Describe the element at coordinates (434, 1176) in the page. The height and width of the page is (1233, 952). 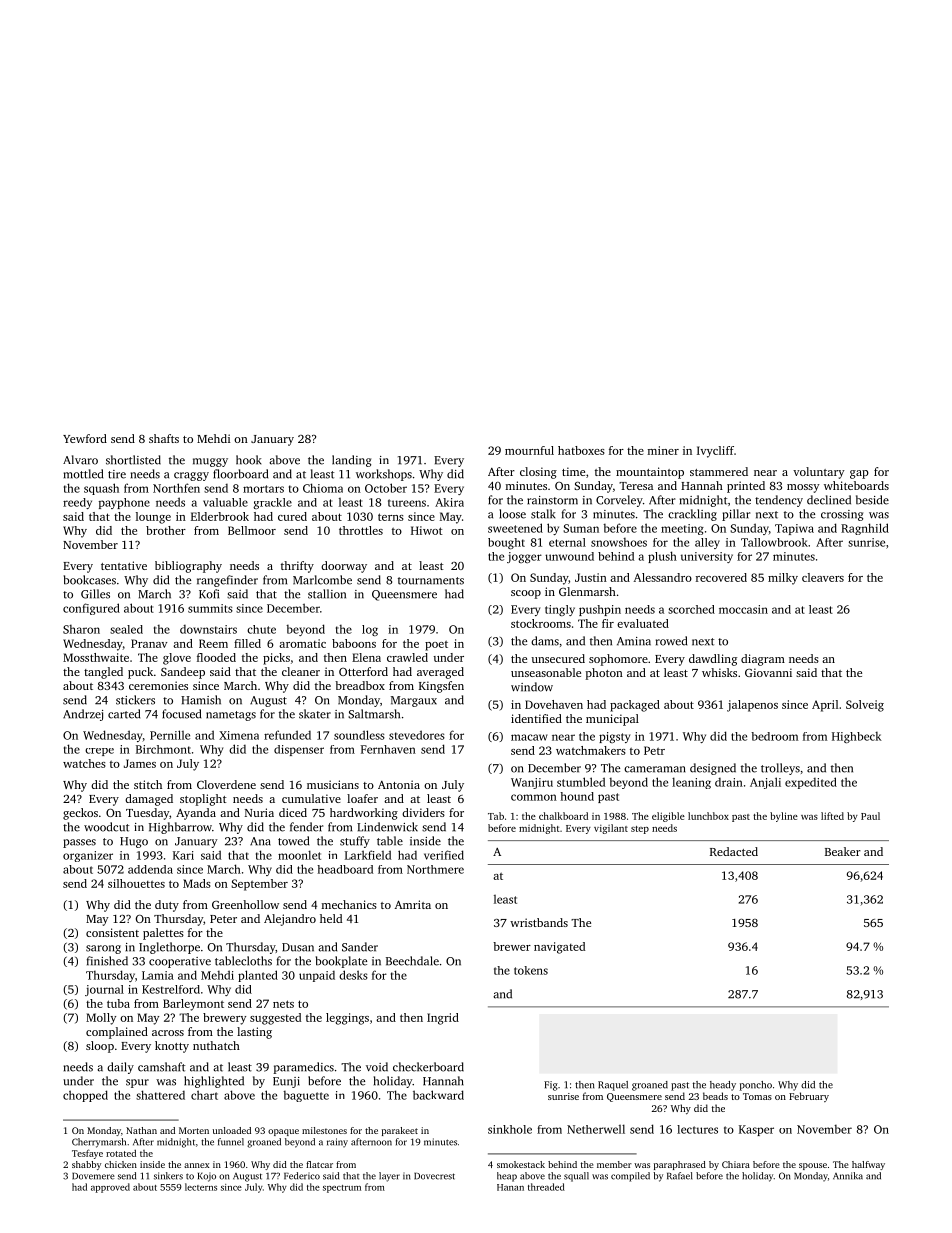
I see `Dovecrest` at that location.
